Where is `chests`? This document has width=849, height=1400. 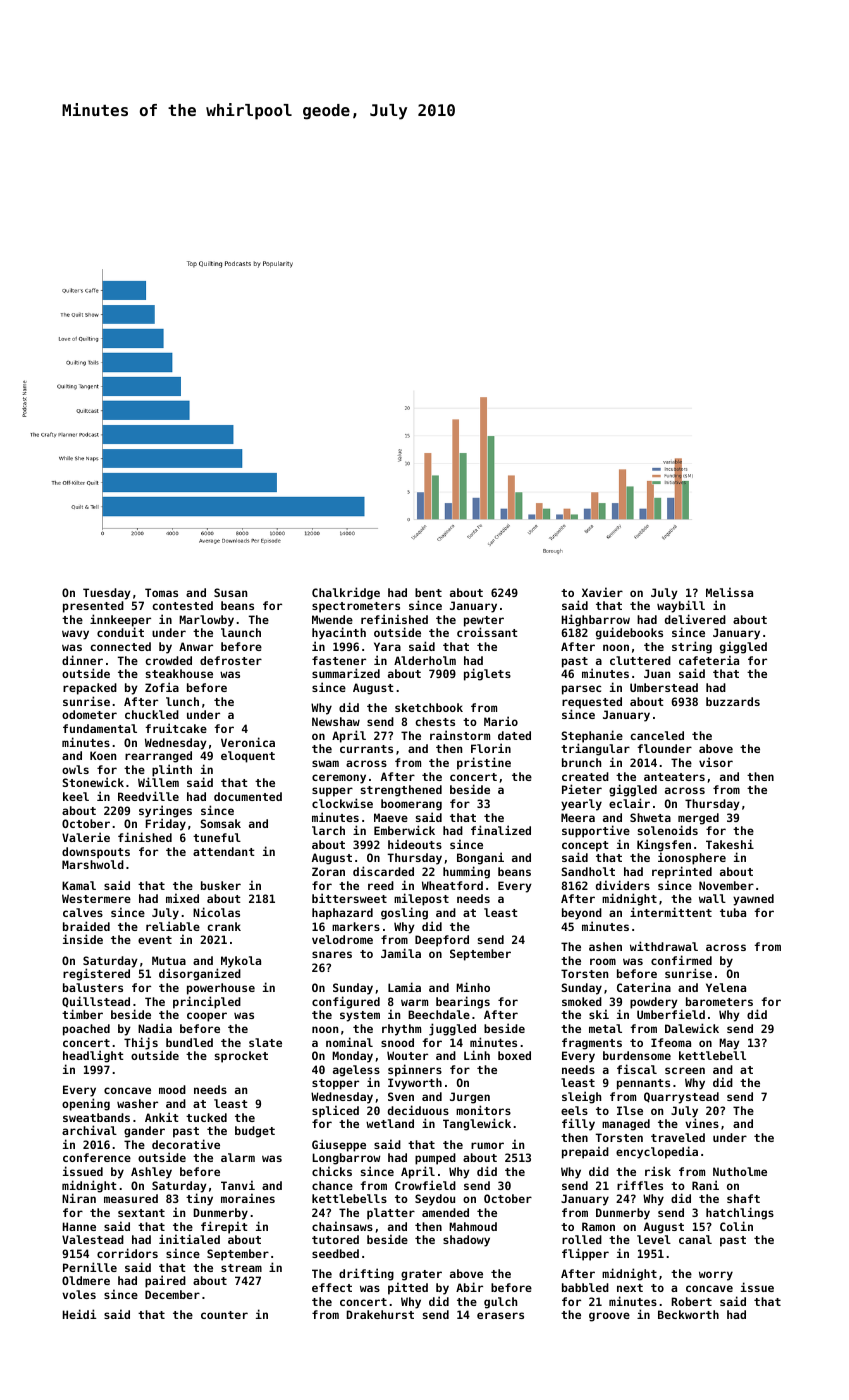
chests is located at coordinates (435, 721).
